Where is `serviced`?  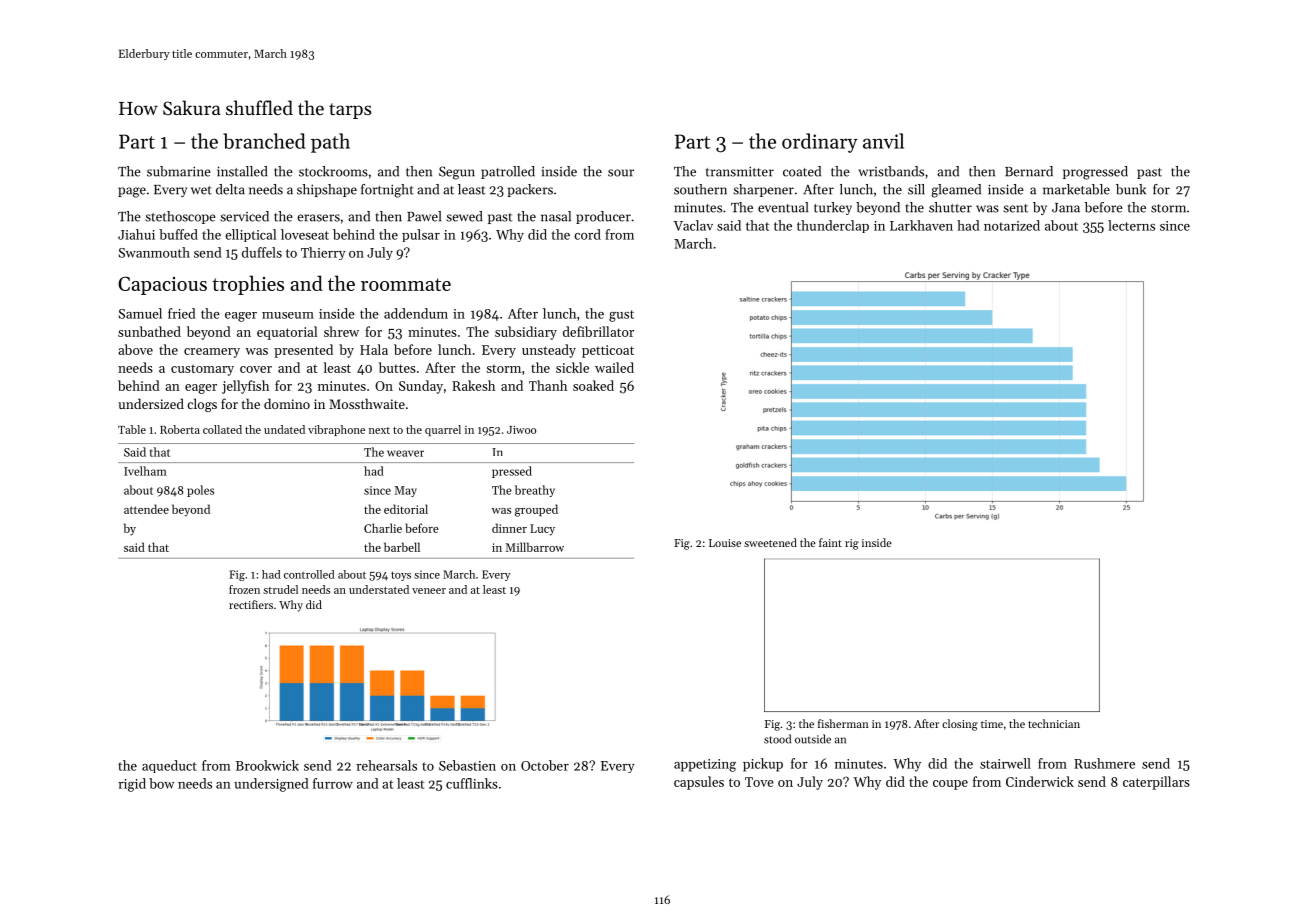
serviced is located at coordinates (244, 216).
